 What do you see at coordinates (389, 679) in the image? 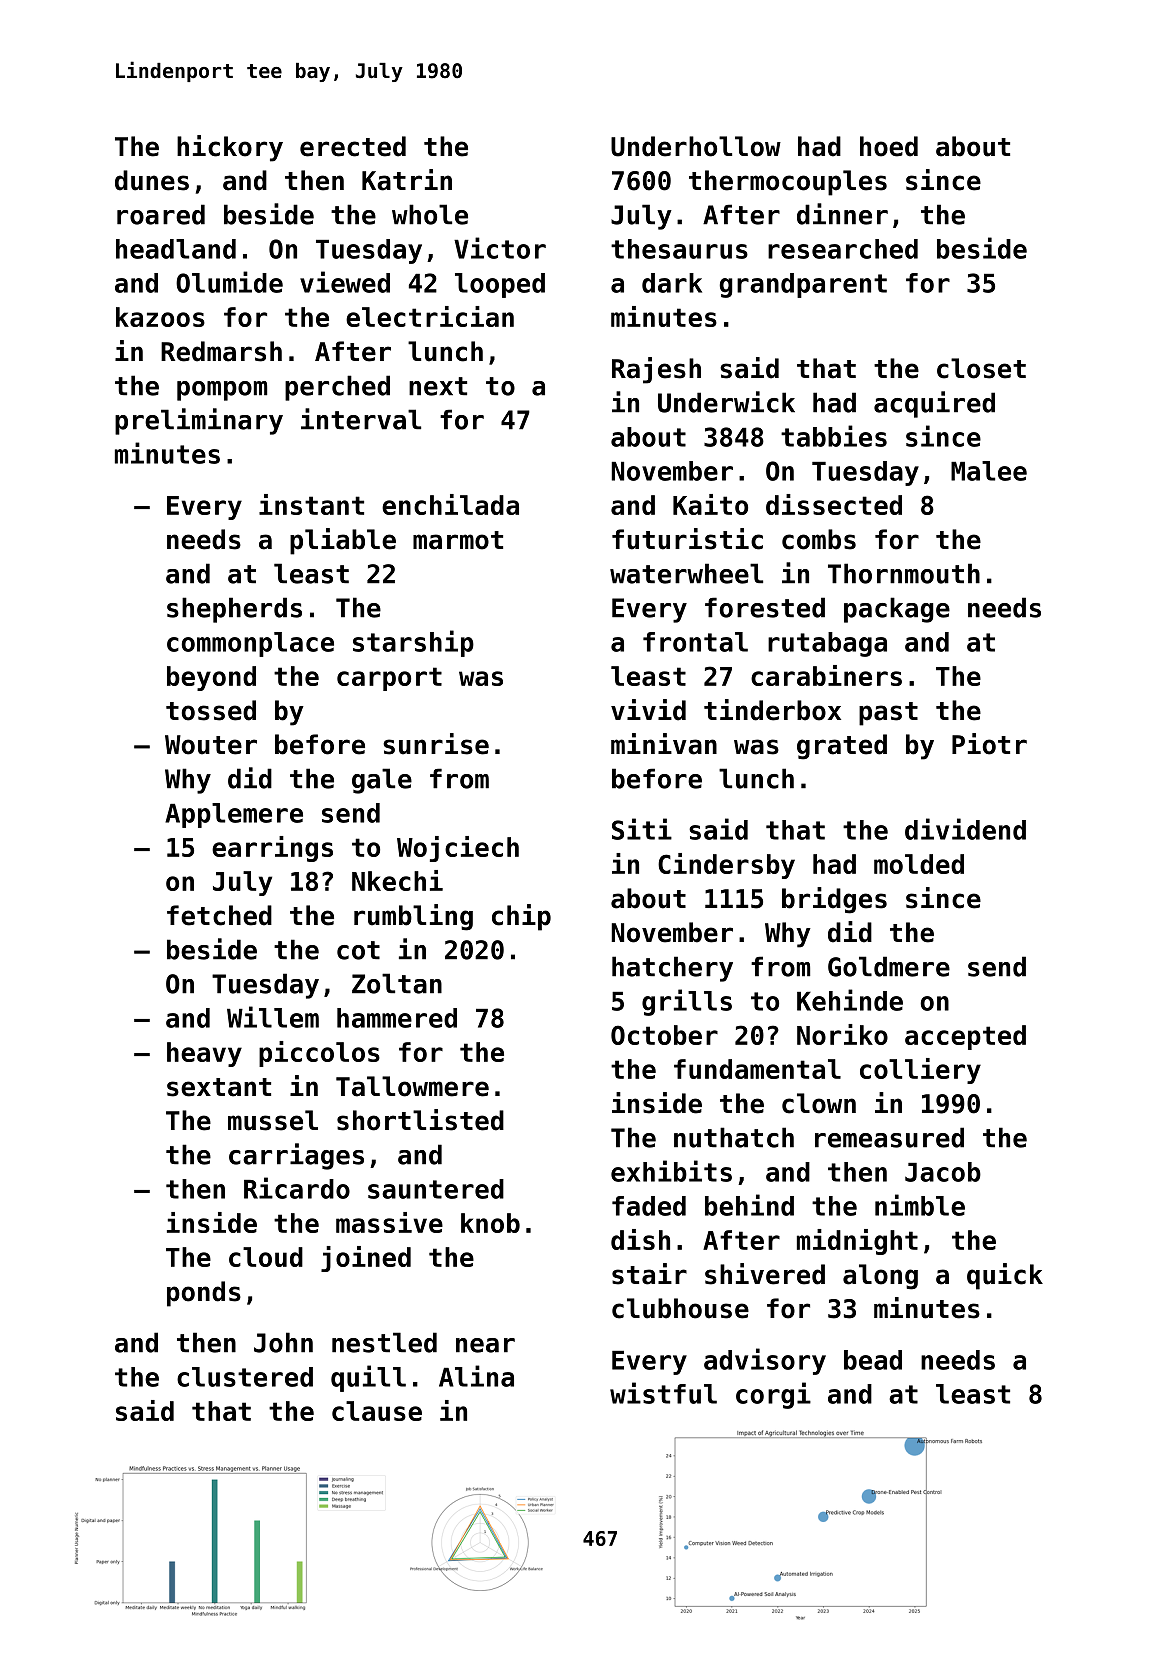
I see `carport` at bounding box center [389, 679].
